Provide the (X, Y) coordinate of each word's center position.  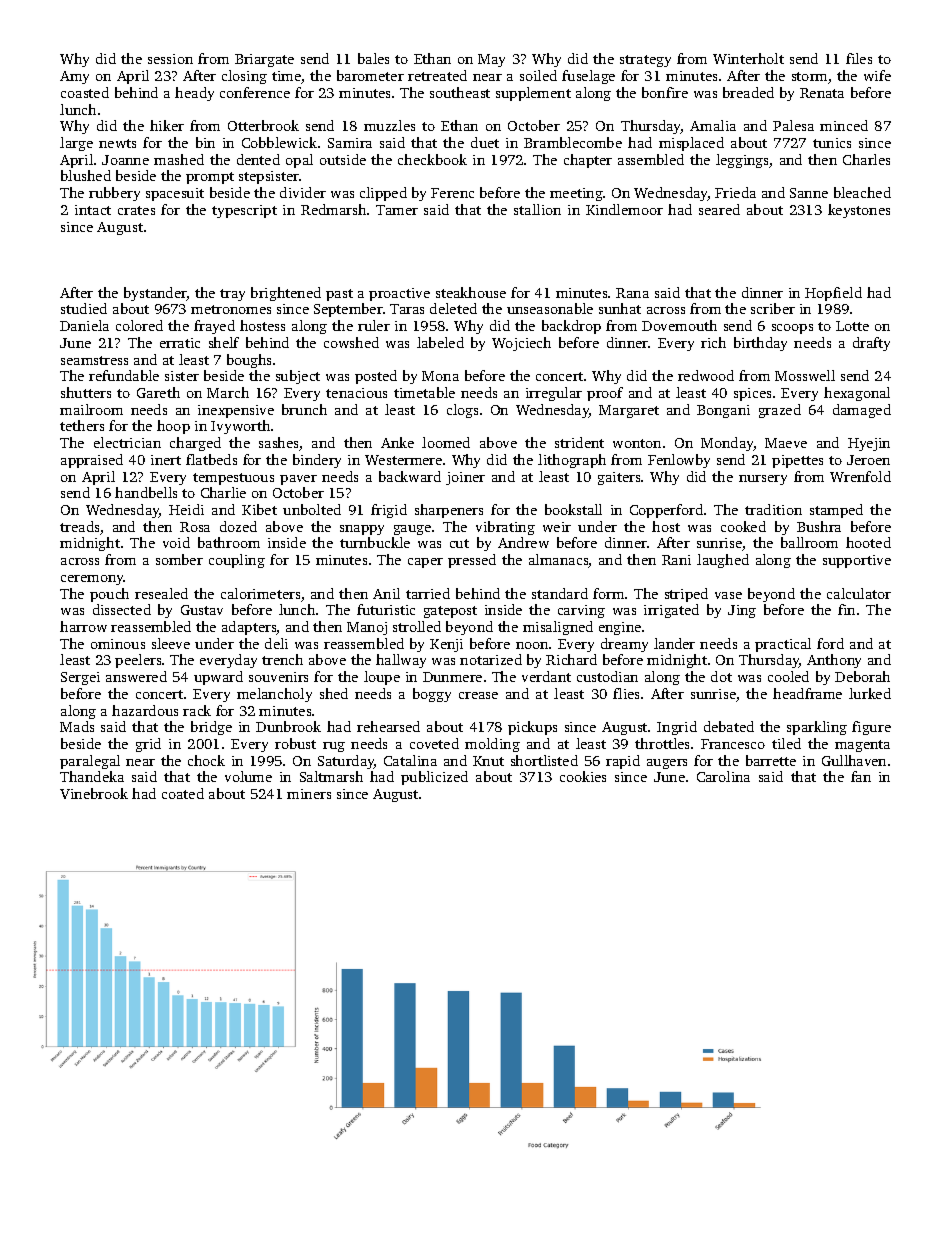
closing (244, 77)
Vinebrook (94, 793)
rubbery (114, 194)
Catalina (410, 760)
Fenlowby (679, 461)
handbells (146, 492)
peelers (138, 661)
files (859, 58)
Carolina (723, 776)
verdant (546, 676)
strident (579, 442)
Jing (742, 611)
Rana (632, 293)
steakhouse (471, 292)
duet (485, 142)
